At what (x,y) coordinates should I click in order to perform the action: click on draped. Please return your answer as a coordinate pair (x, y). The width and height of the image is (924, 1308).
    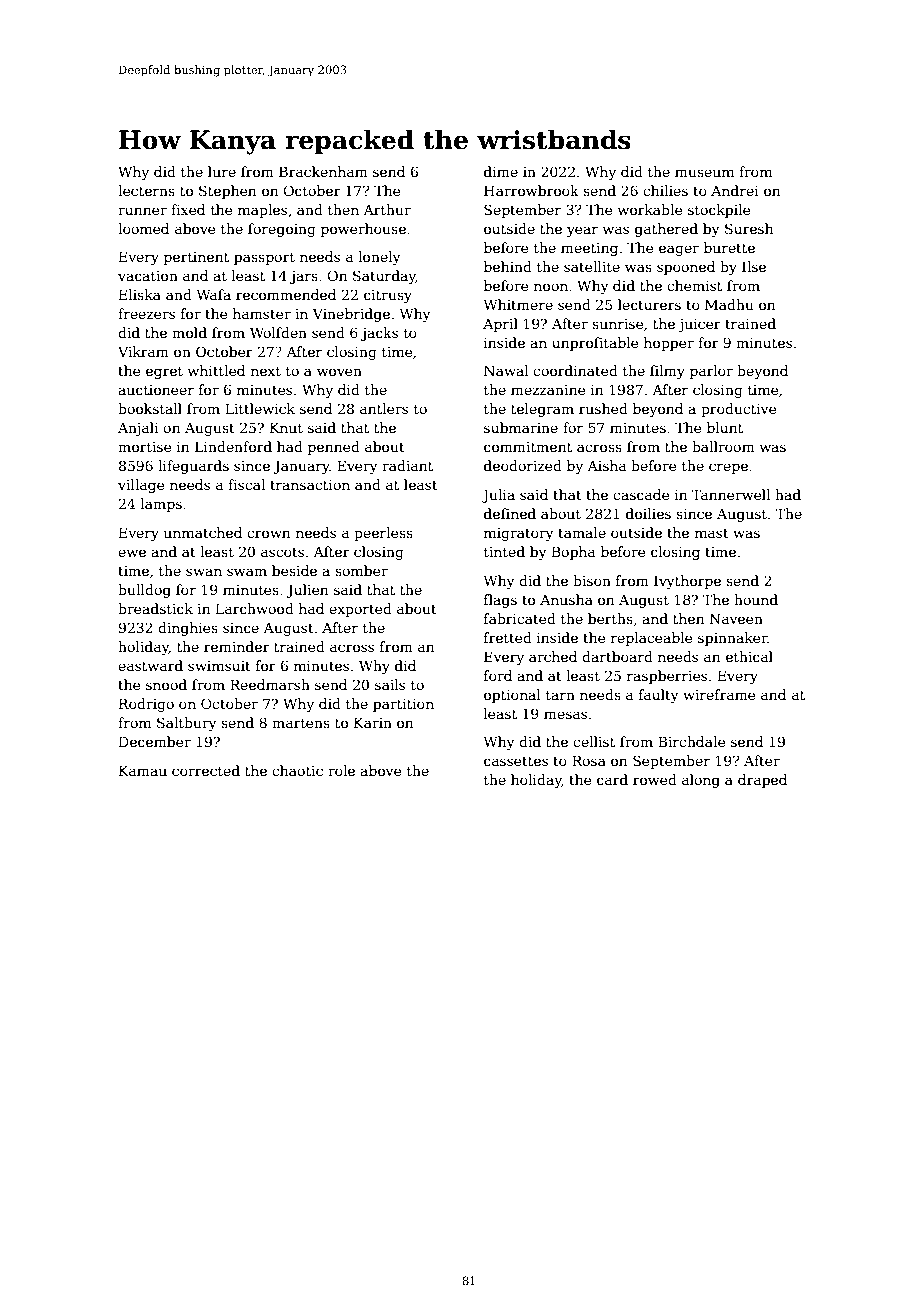
    Looking at the image, I should click on (762, 781).
